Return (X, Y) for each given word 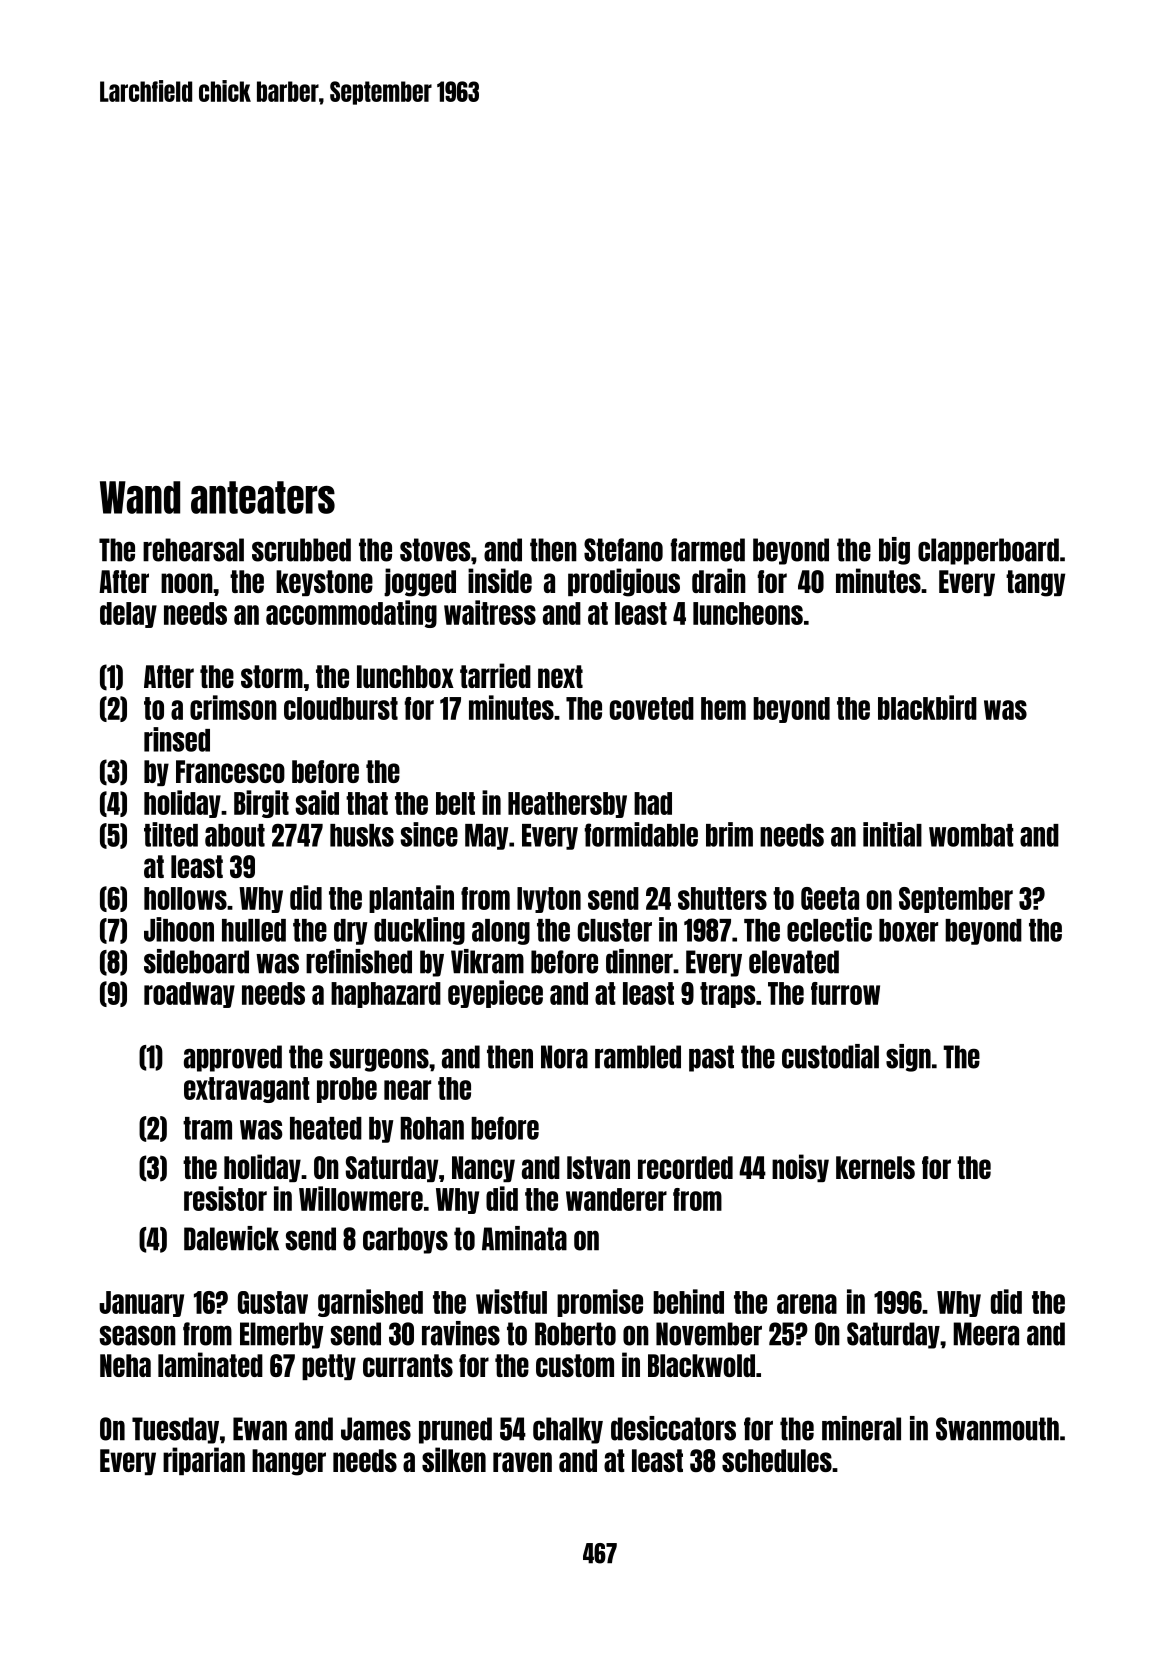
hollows (185, 898)
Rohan (432, 1128)
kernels (875, 1167)
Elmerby (282, 1335)
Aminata (524, 1238)
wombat (971, 835)
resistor (225, 1198)
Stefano (623, 550)
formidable (641, 834)
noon (187, 583)
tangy (1035, 583)
